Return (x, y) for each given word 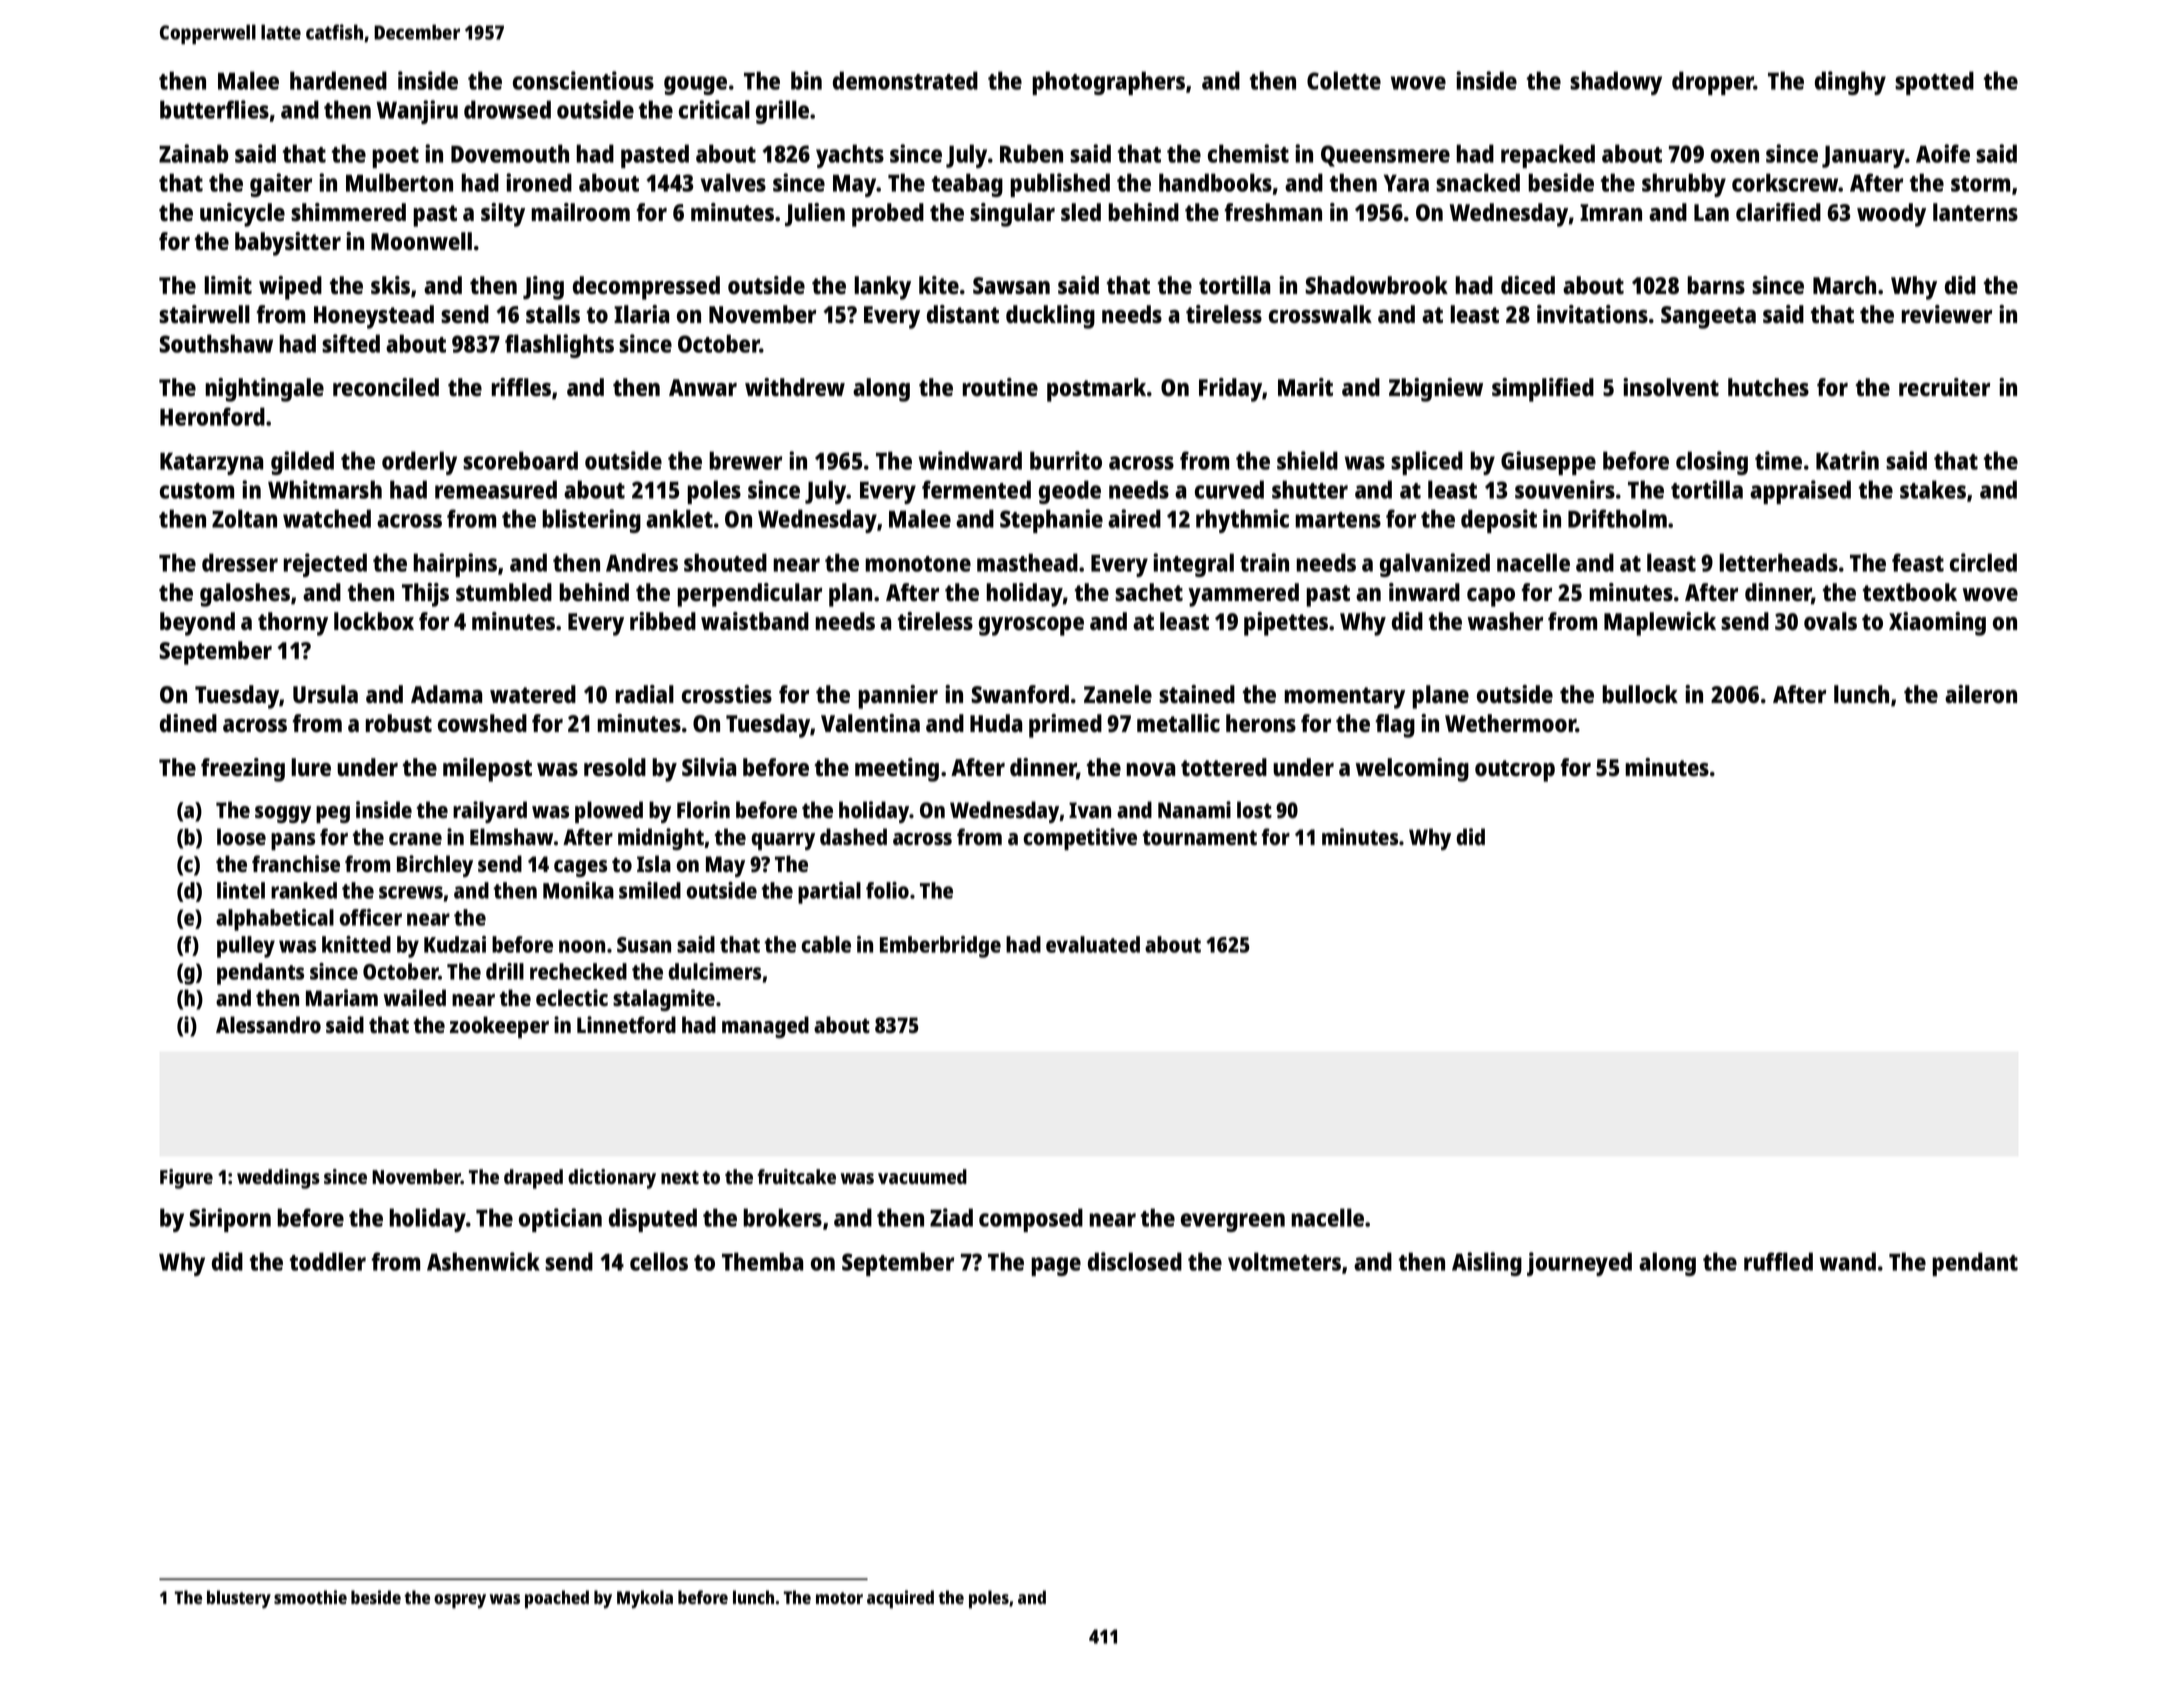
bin (806, 80)
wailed (415, 997)
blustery (239, 1599)
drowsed (507, 109)
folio (887, 890)
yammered (1243, 595)
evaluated (1093, 944)
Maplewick (1660, 624)
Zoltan (244, 518)
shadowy (1616, 83)
